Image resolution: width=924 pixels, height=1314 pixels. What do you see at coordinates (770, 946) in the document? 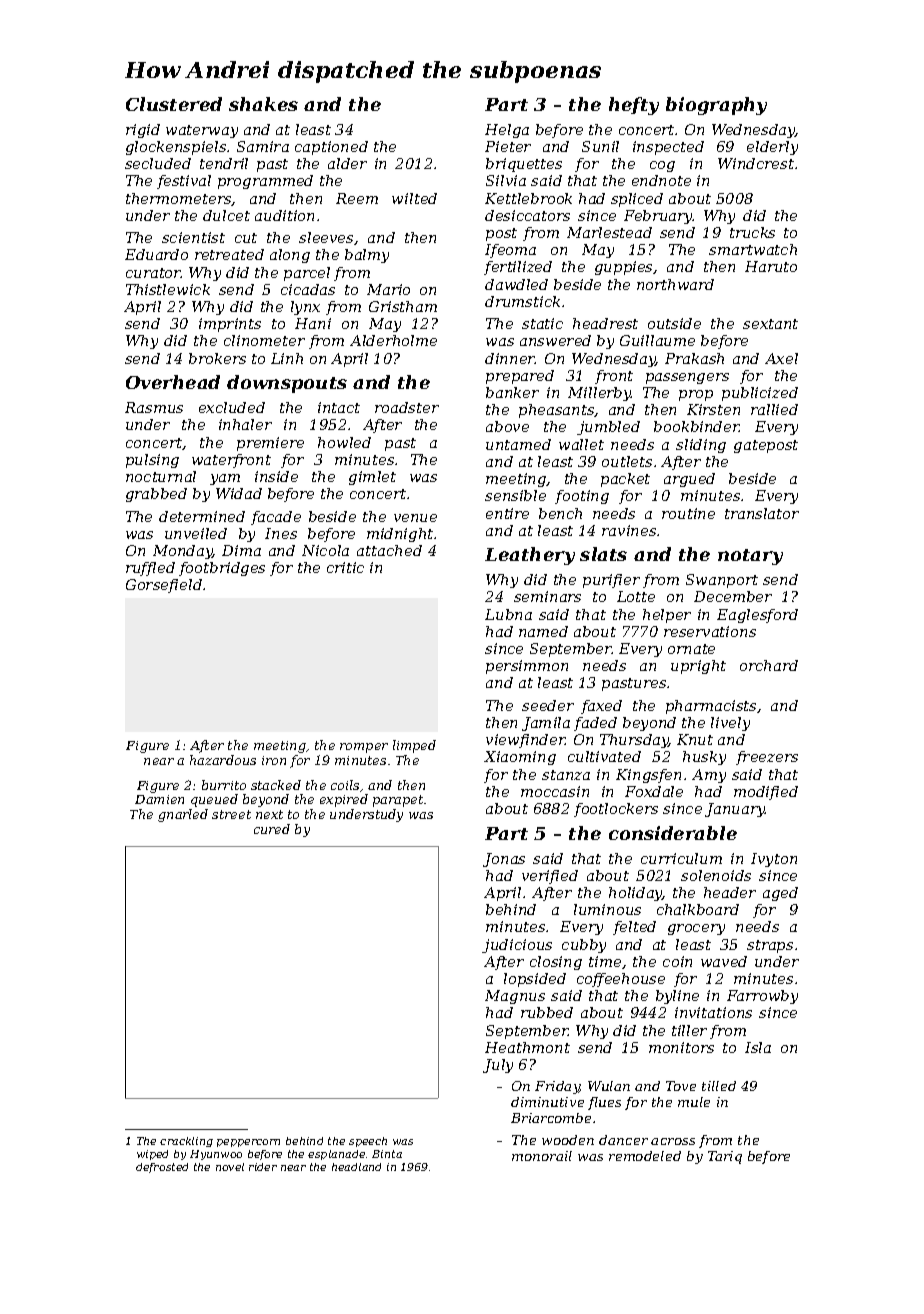
I see `straps` at bounding box center [770, 946].
